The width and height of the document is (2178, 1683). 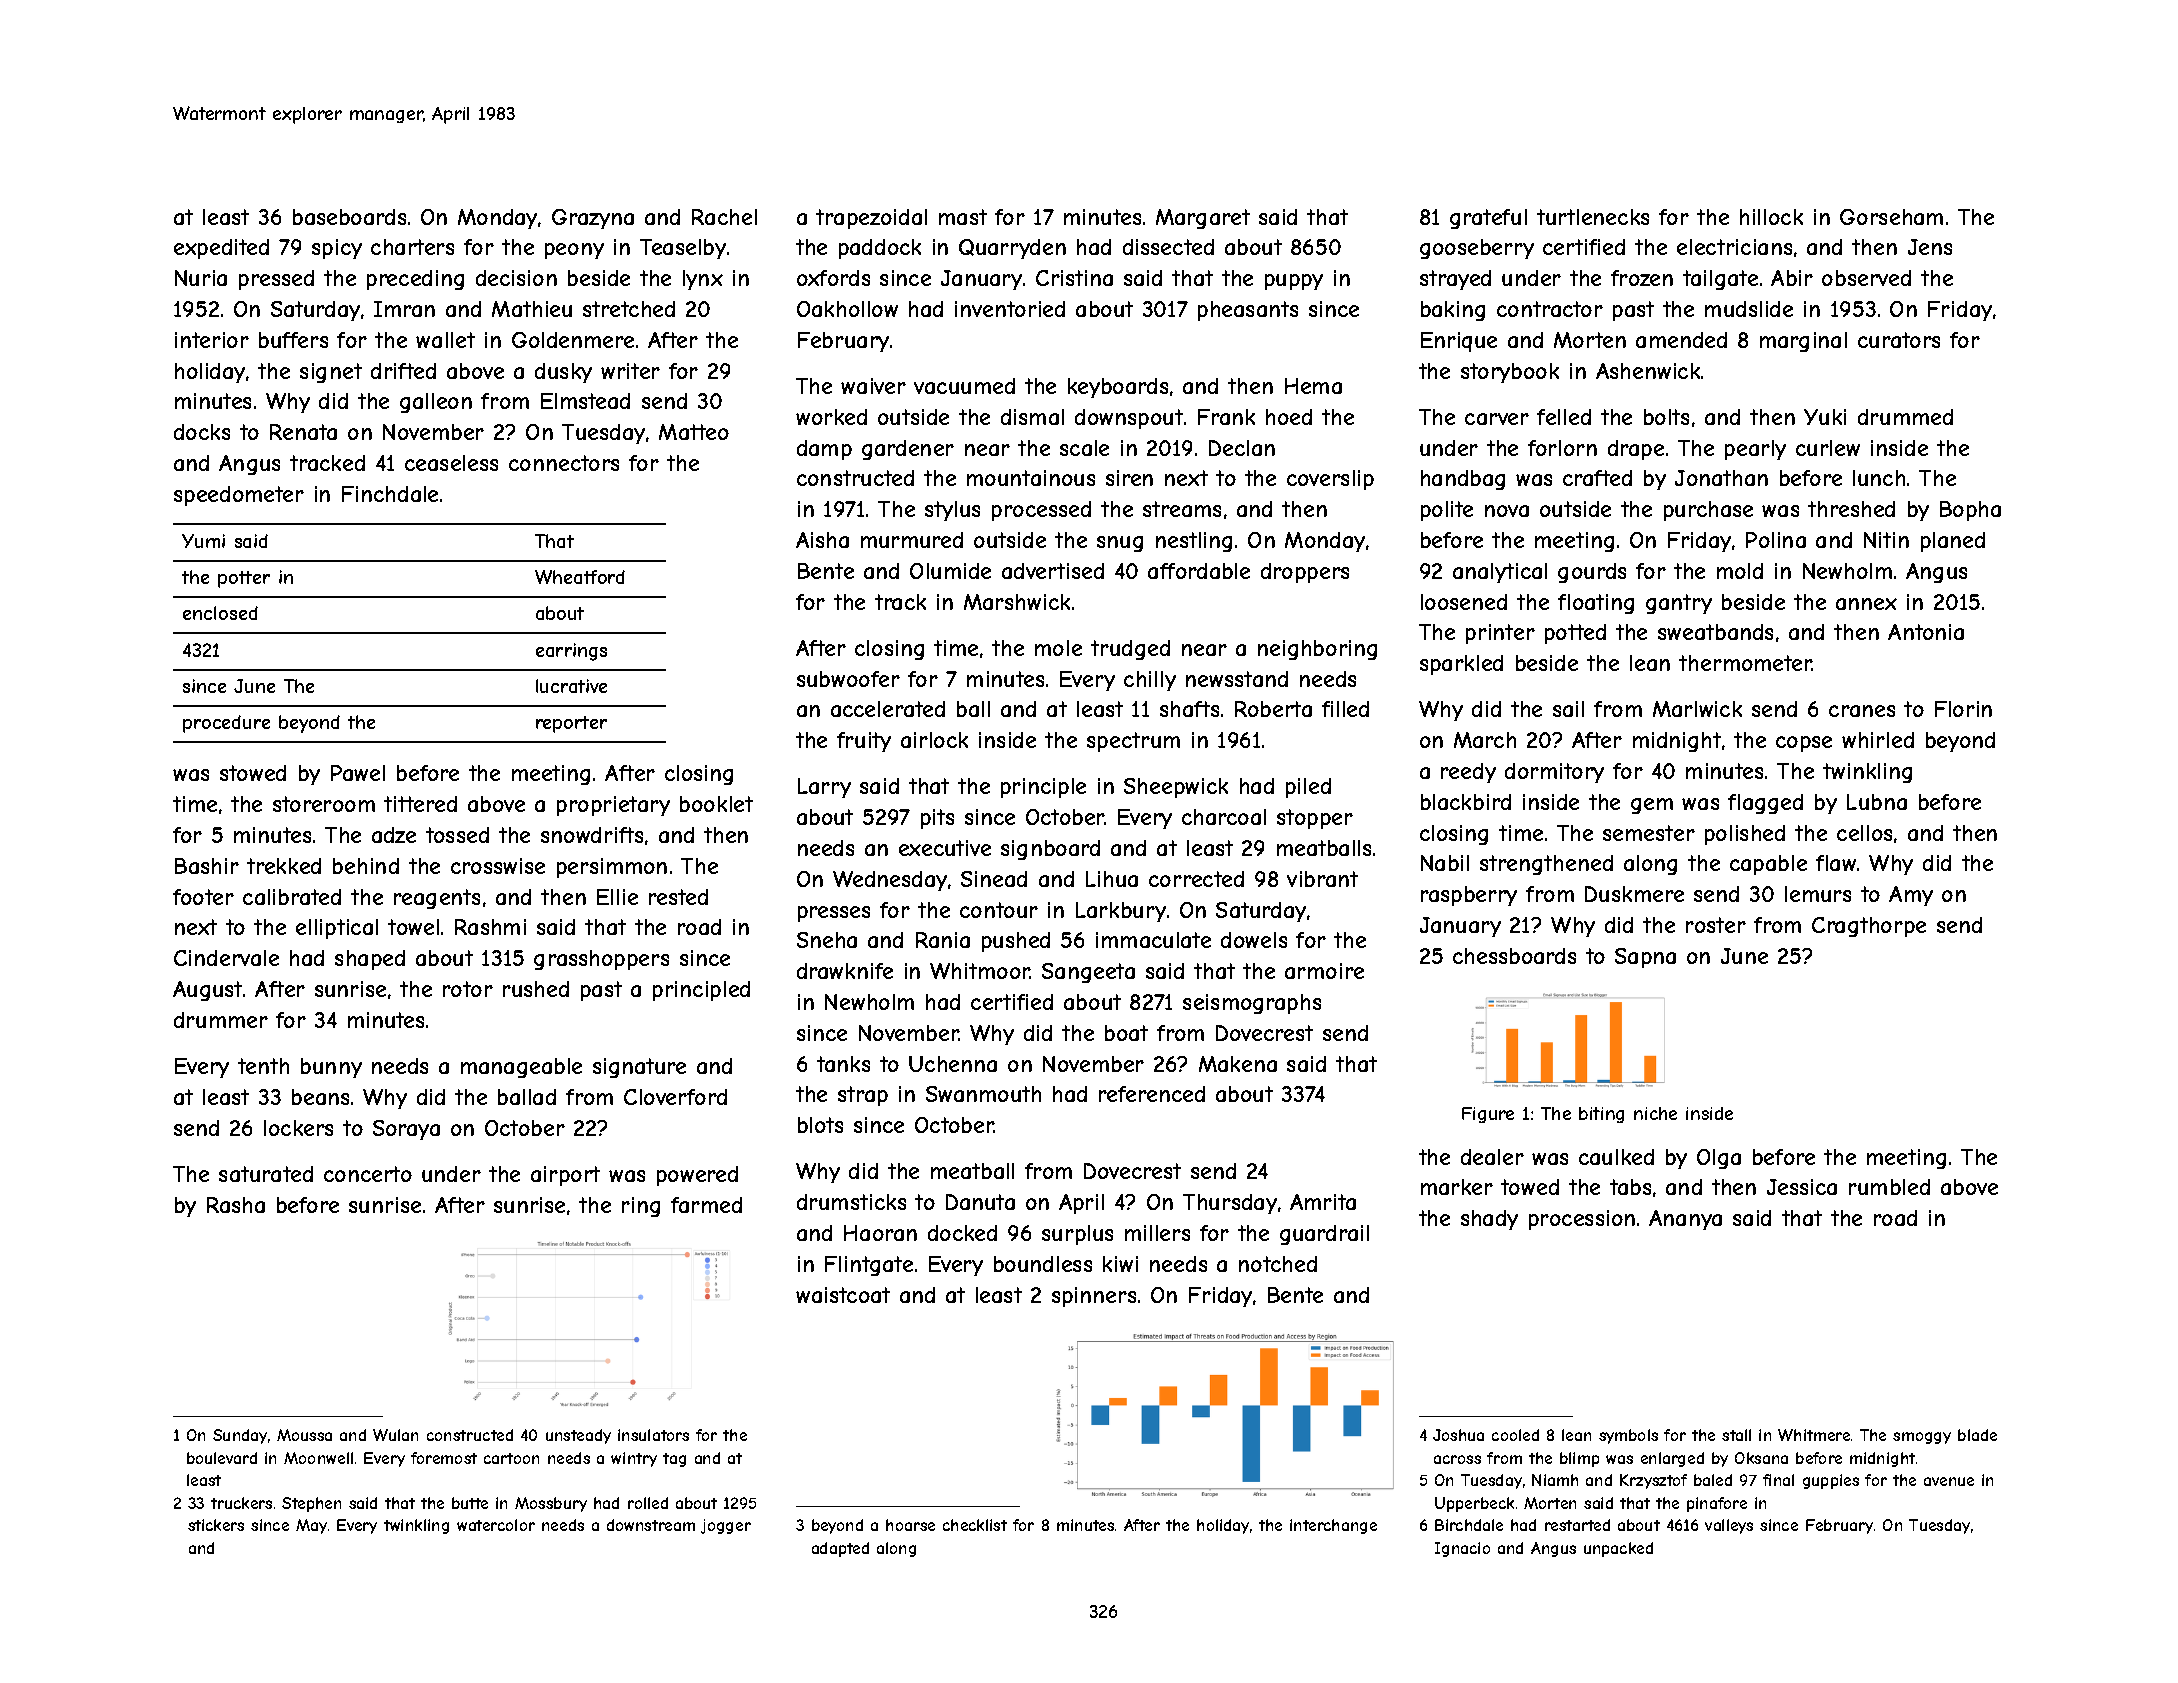 What do you see at coordinates (580, 577) in the document?
I see `Wheatford` at bounding box center [580, 577].
